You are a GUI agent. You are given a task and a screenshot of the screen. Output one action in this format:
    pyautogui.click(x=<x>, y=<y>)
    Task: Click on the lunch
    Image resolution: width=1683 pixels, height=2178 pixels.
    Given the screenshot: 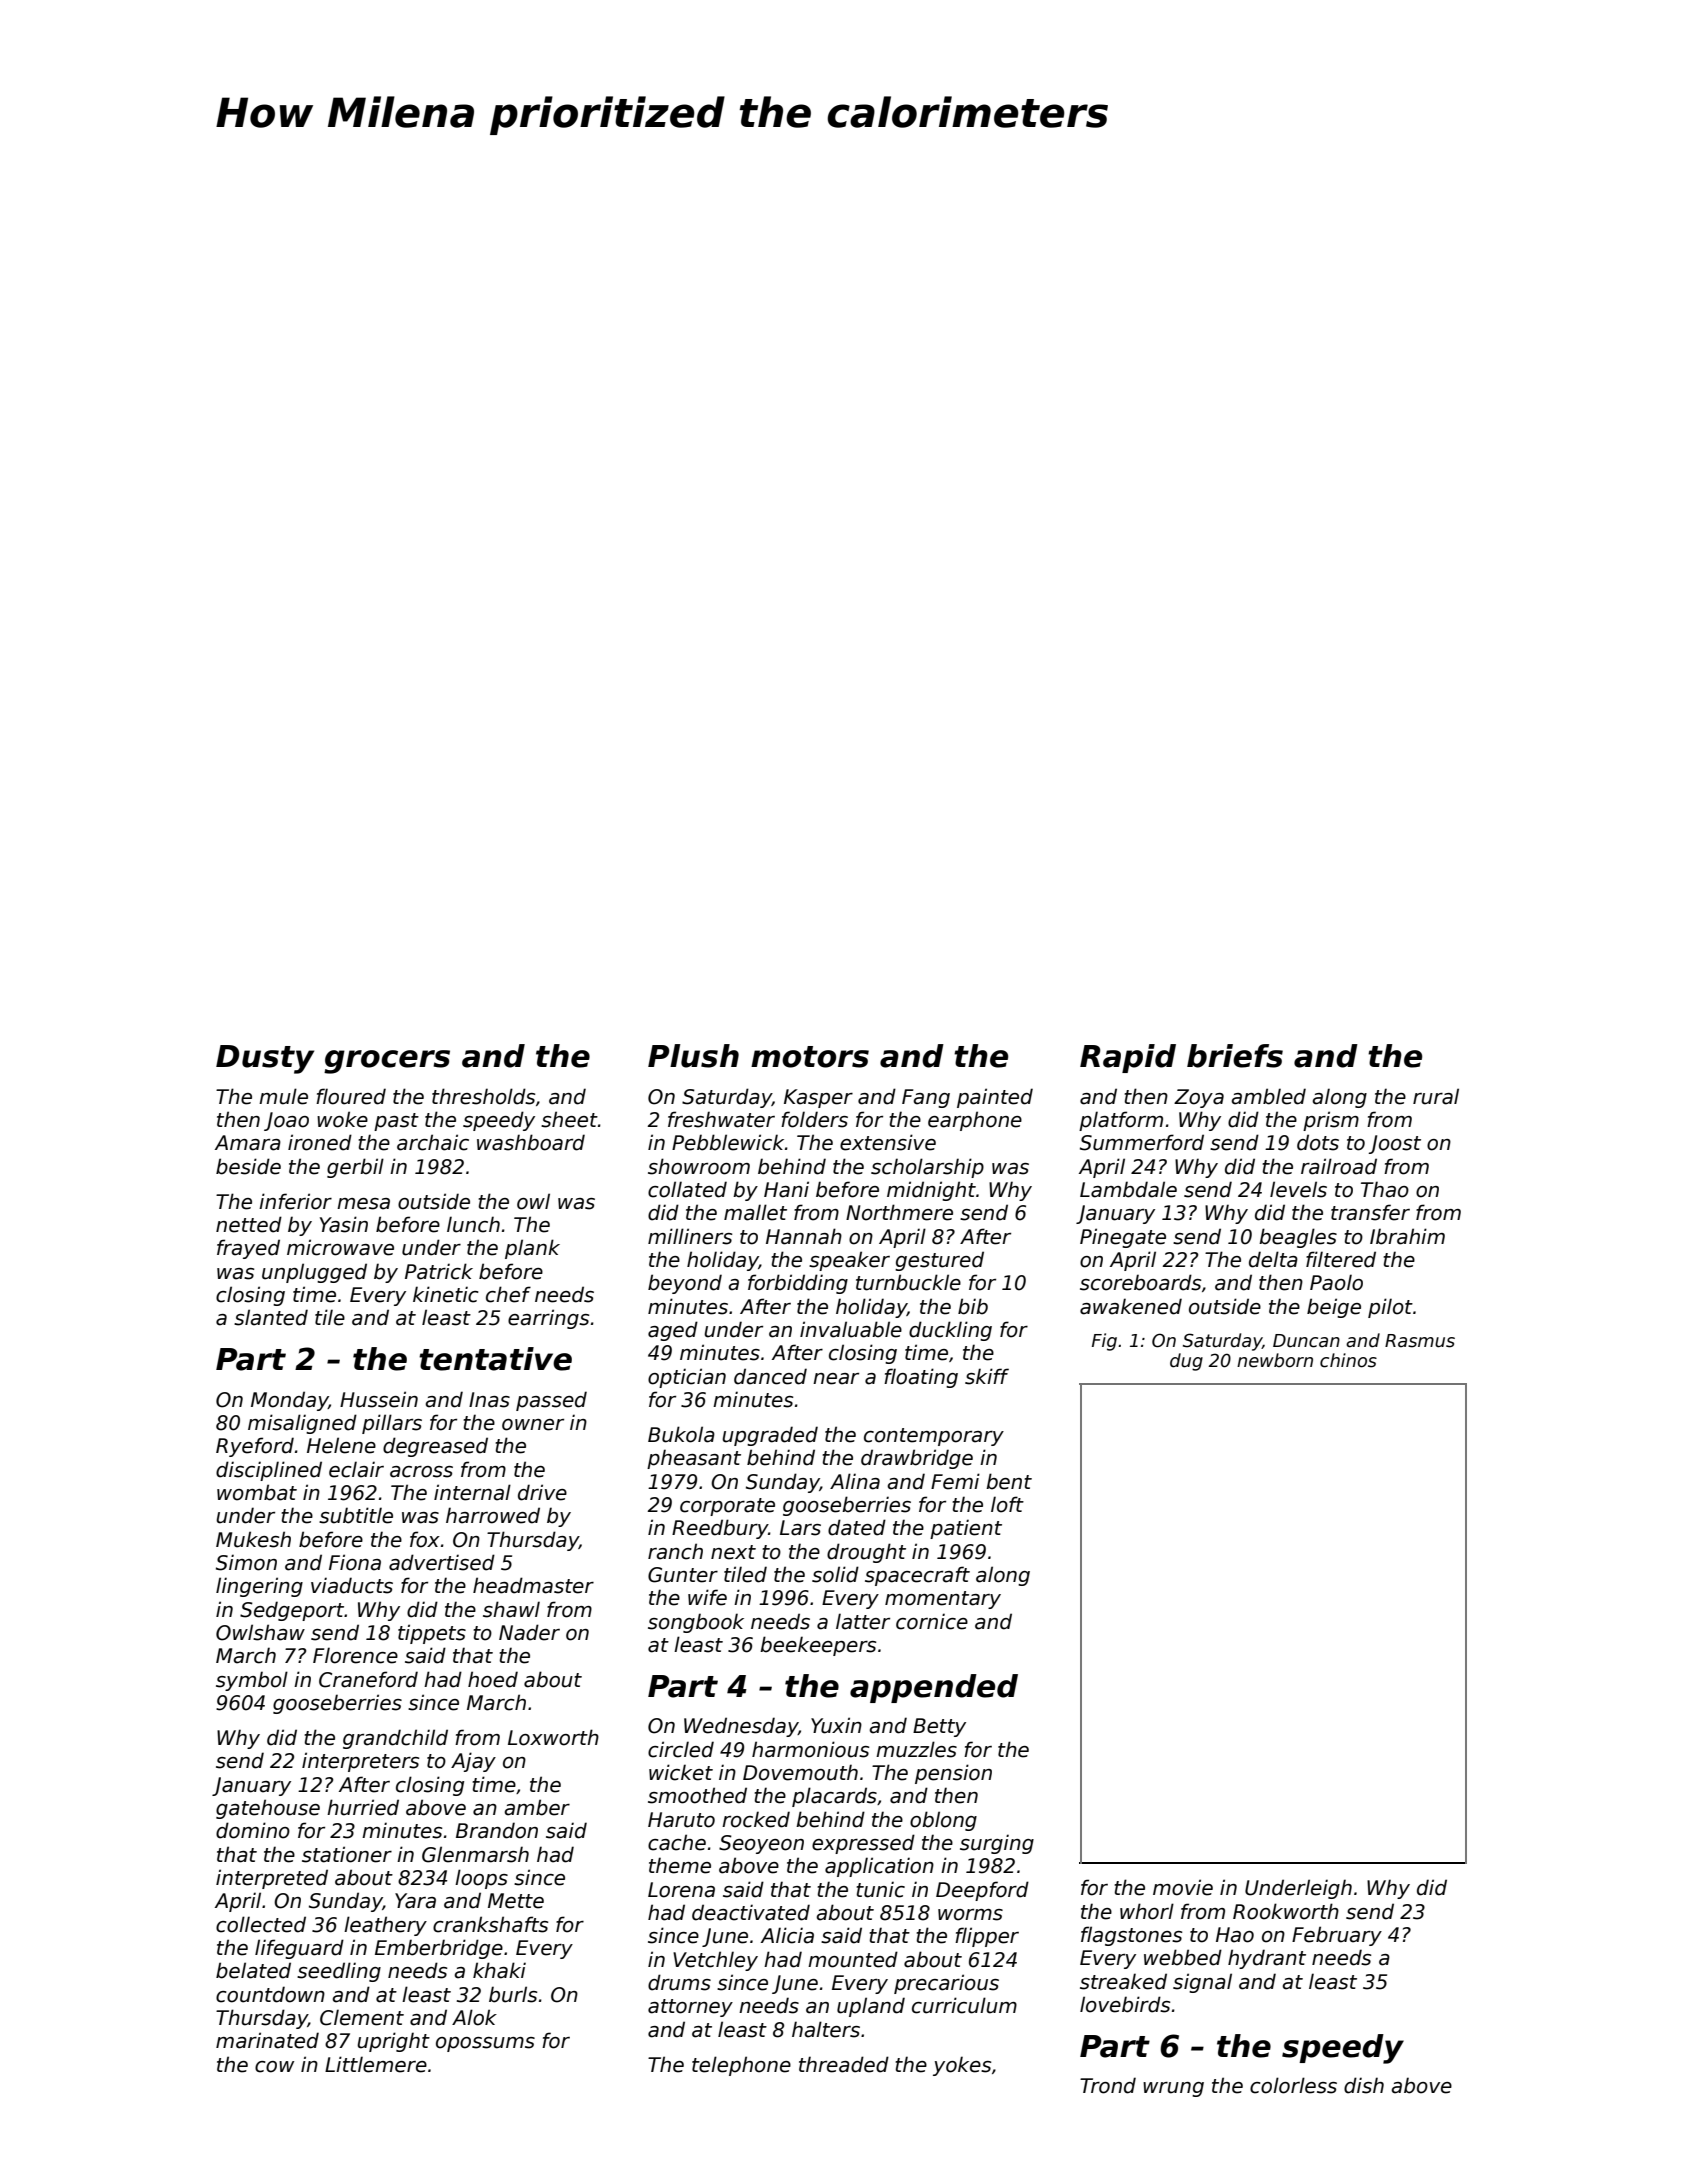 What is the action you would take?
    pyautogui.click(x=473, y=1224)
